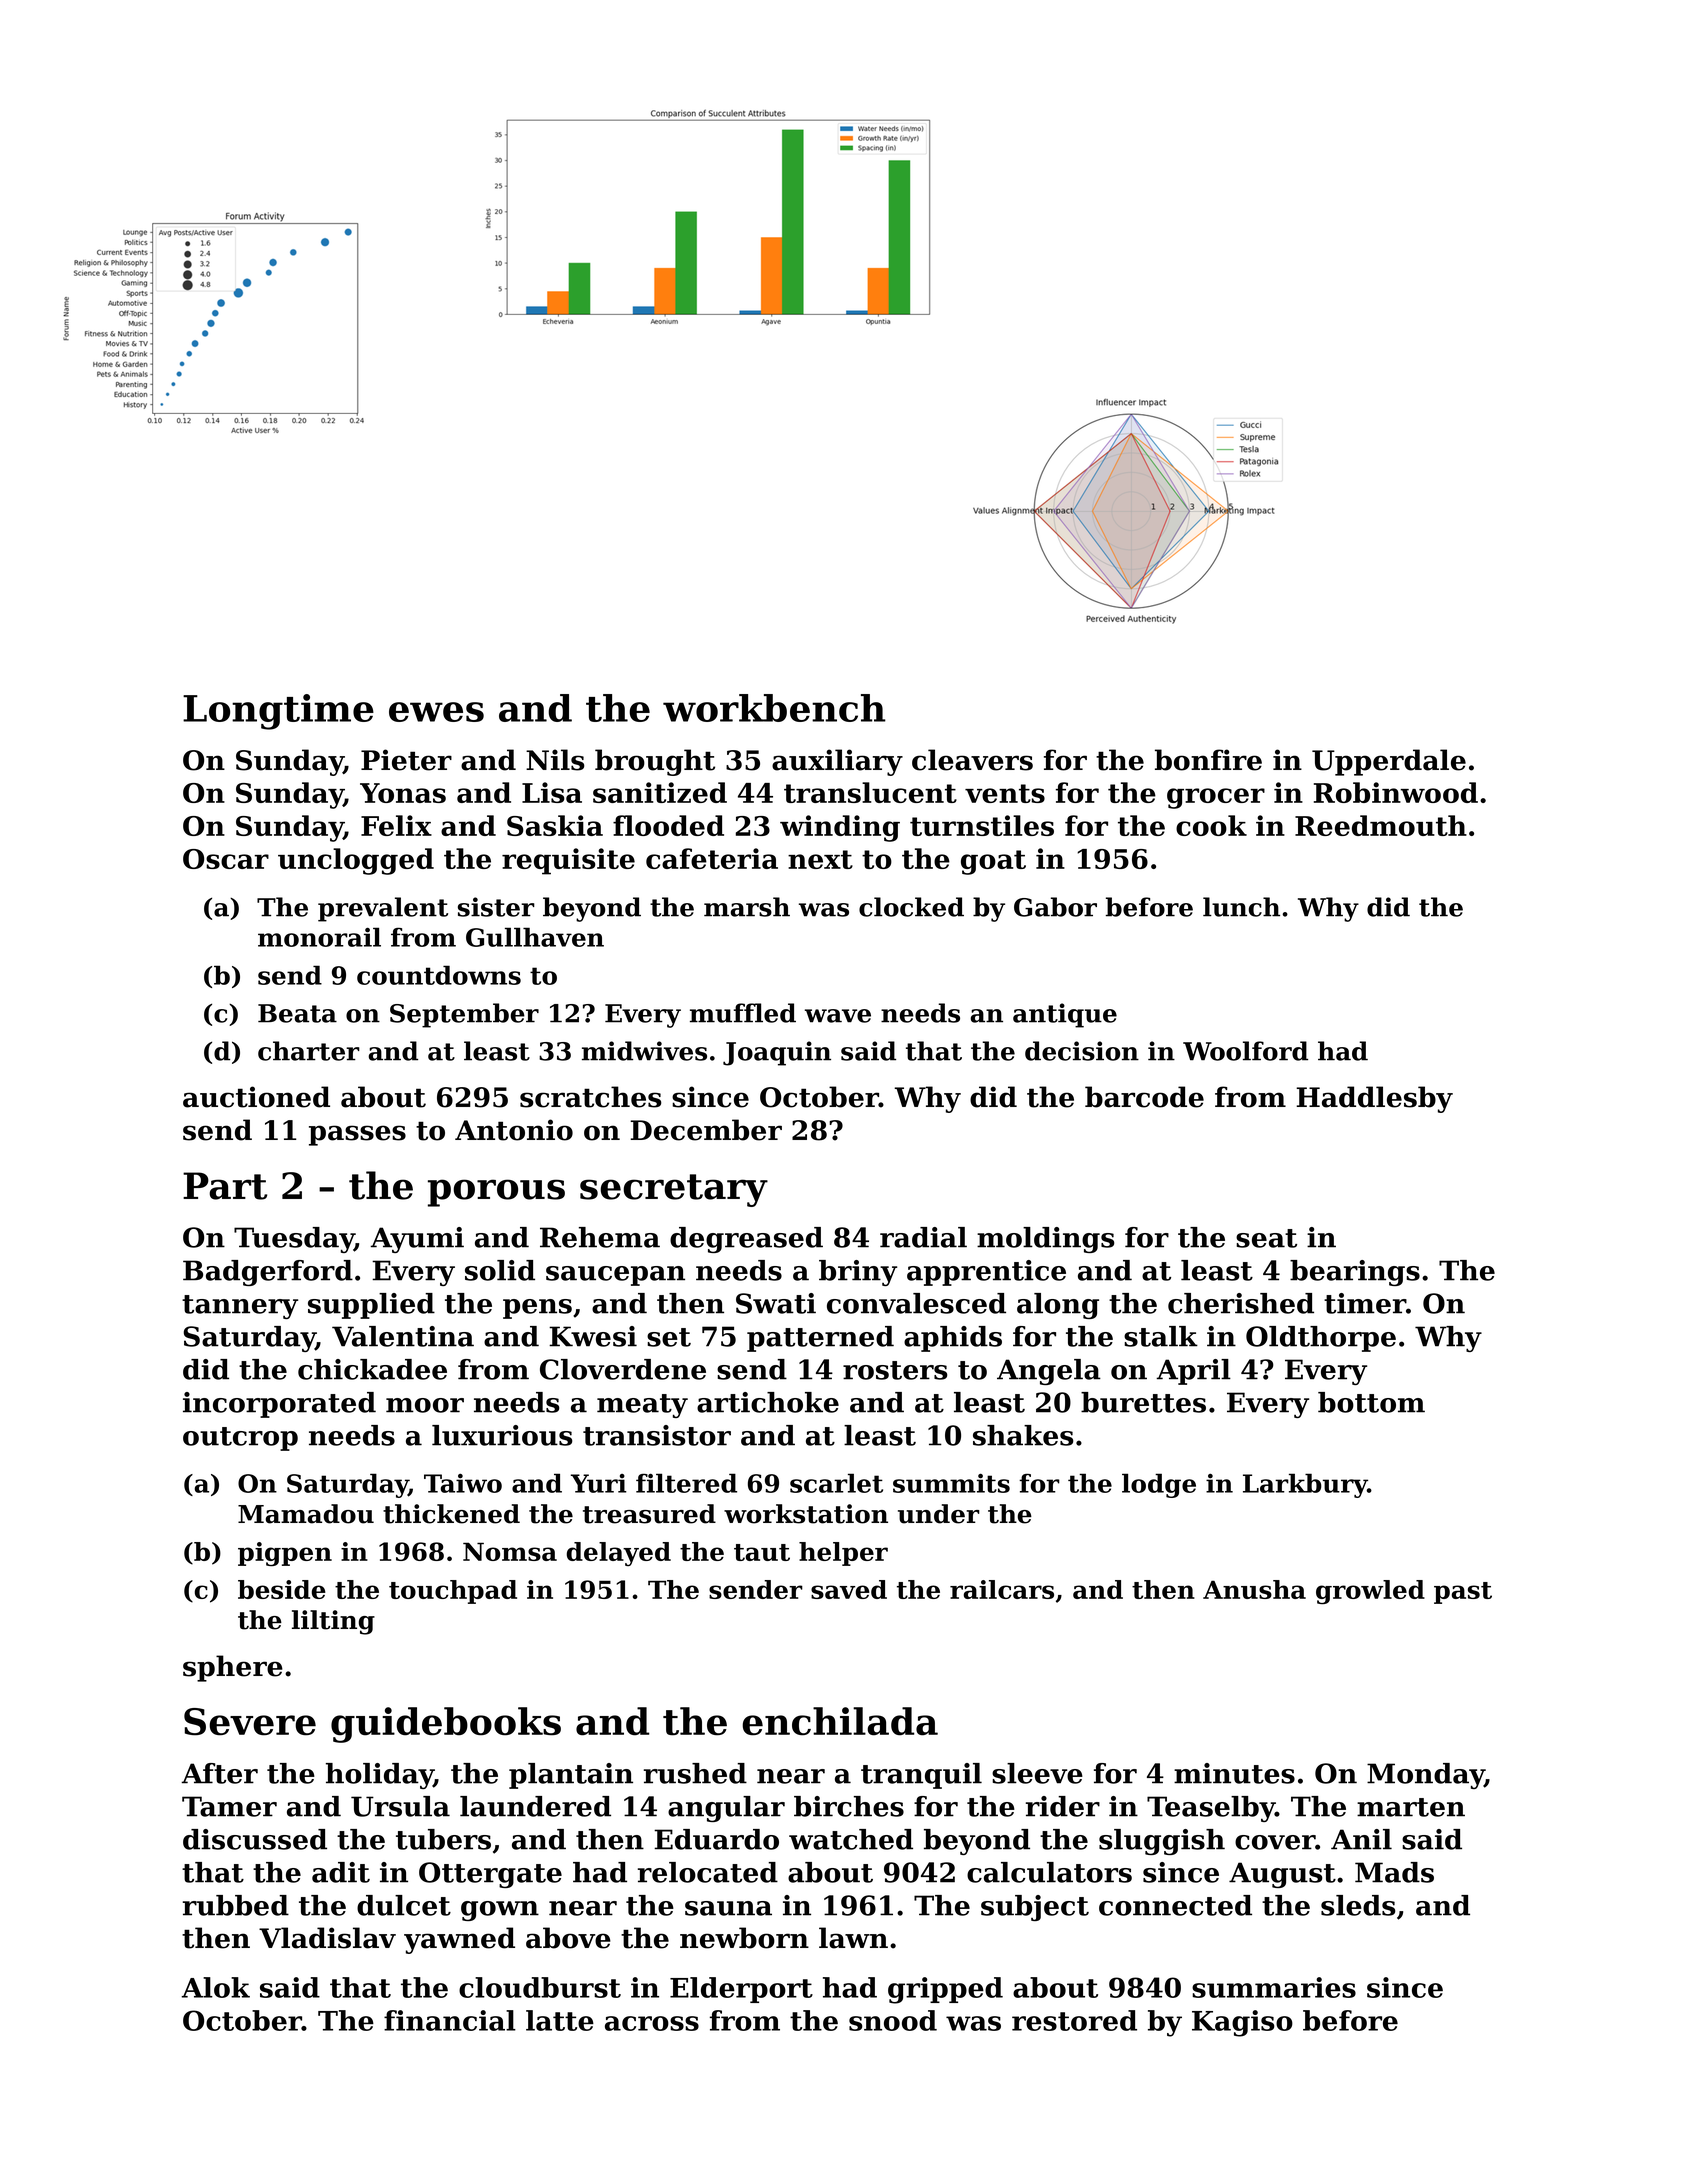  I want to click on financial, so click(450, 2020).
